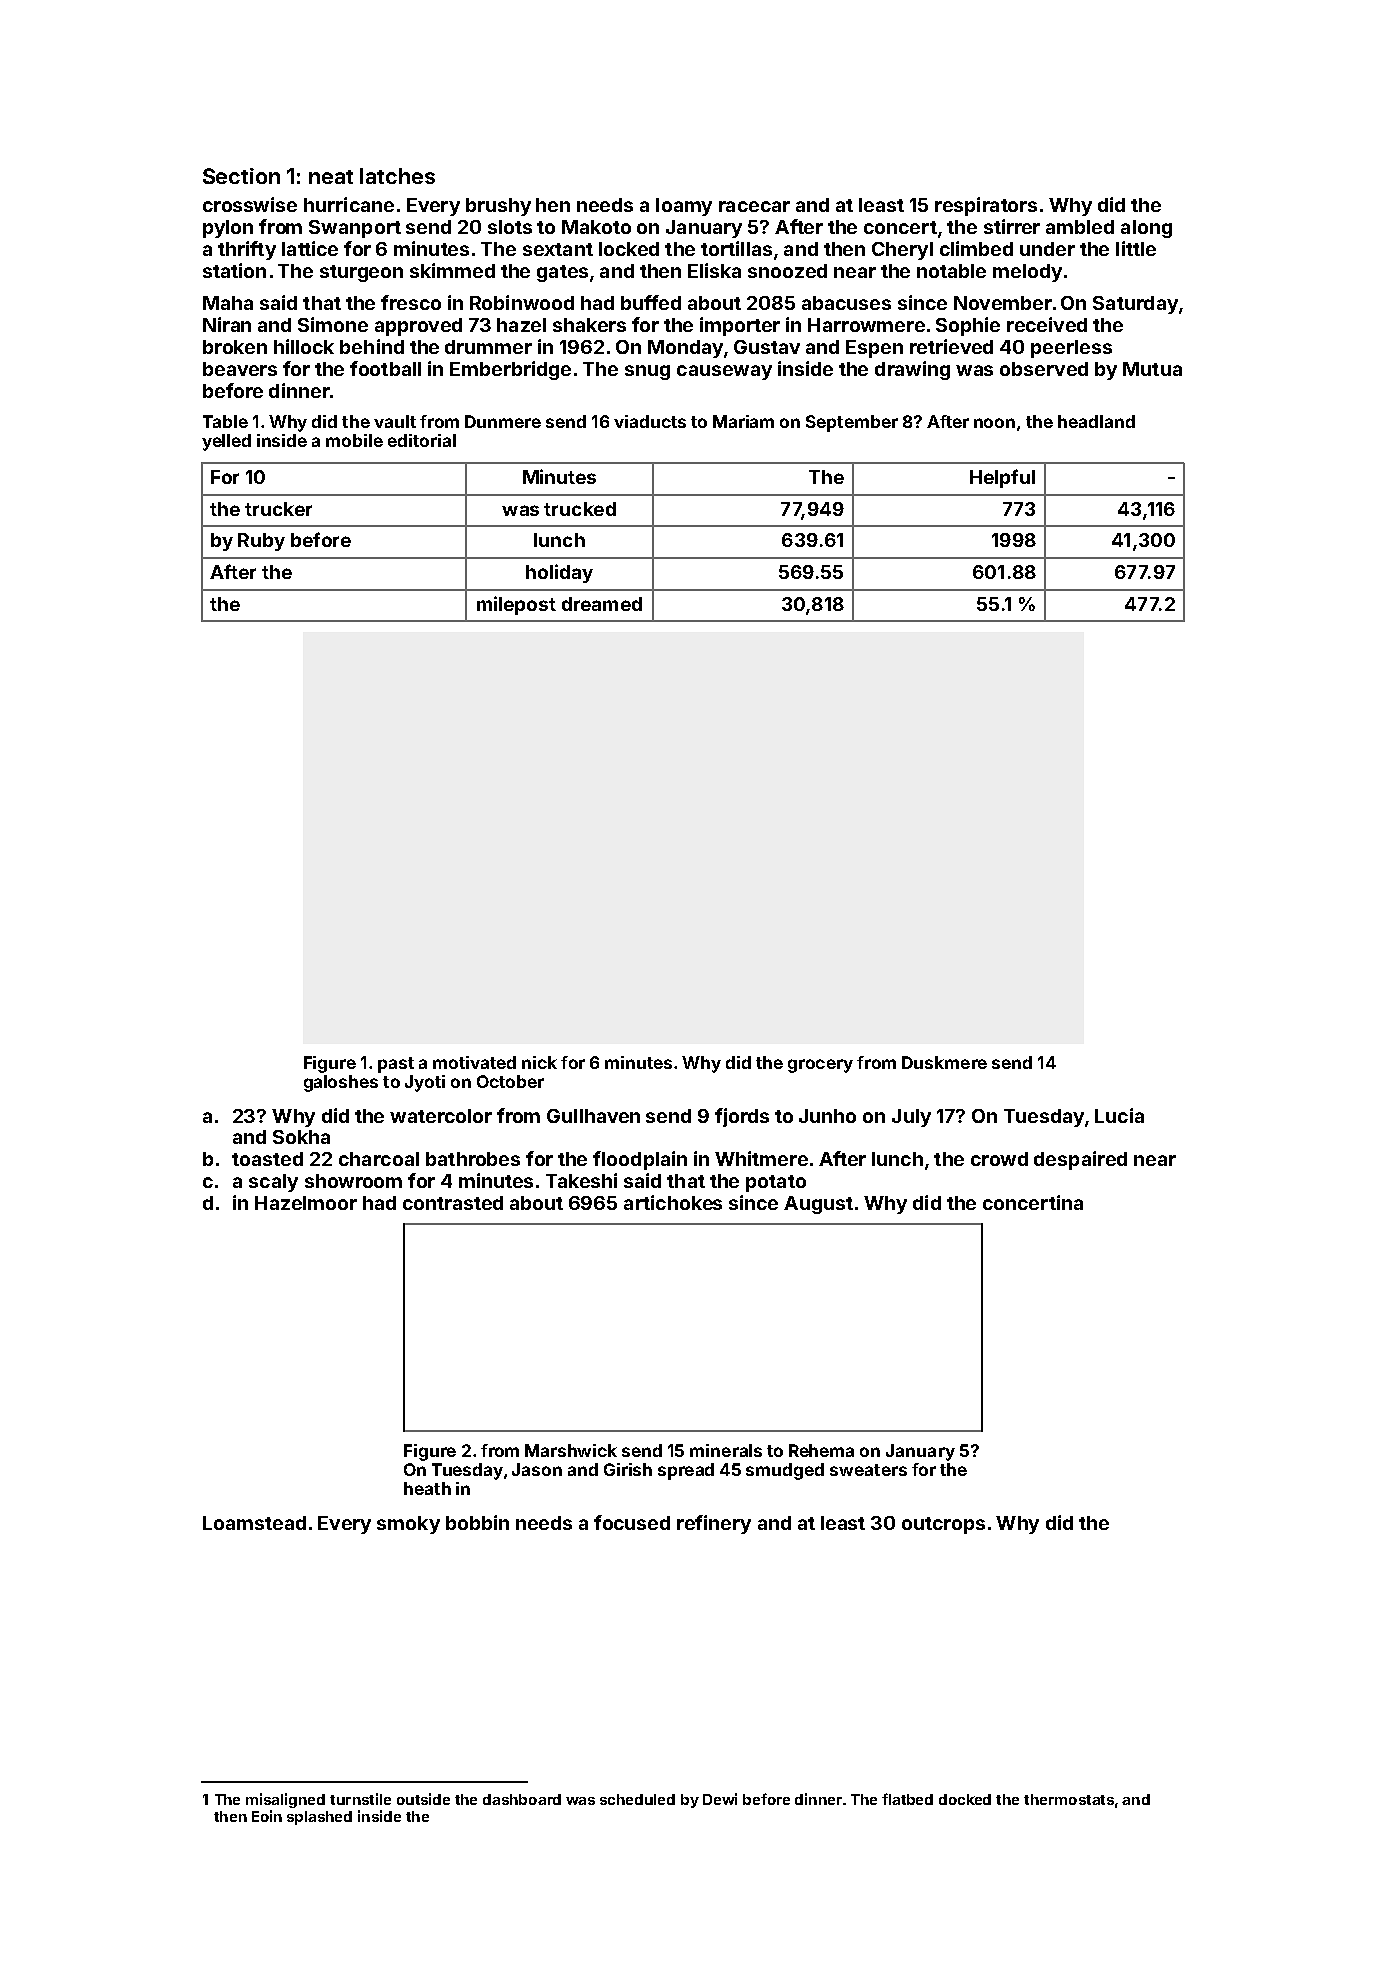 The width and height of the screenshot is (1386, 1969). I want to click on racecar, so click(754, 206).
